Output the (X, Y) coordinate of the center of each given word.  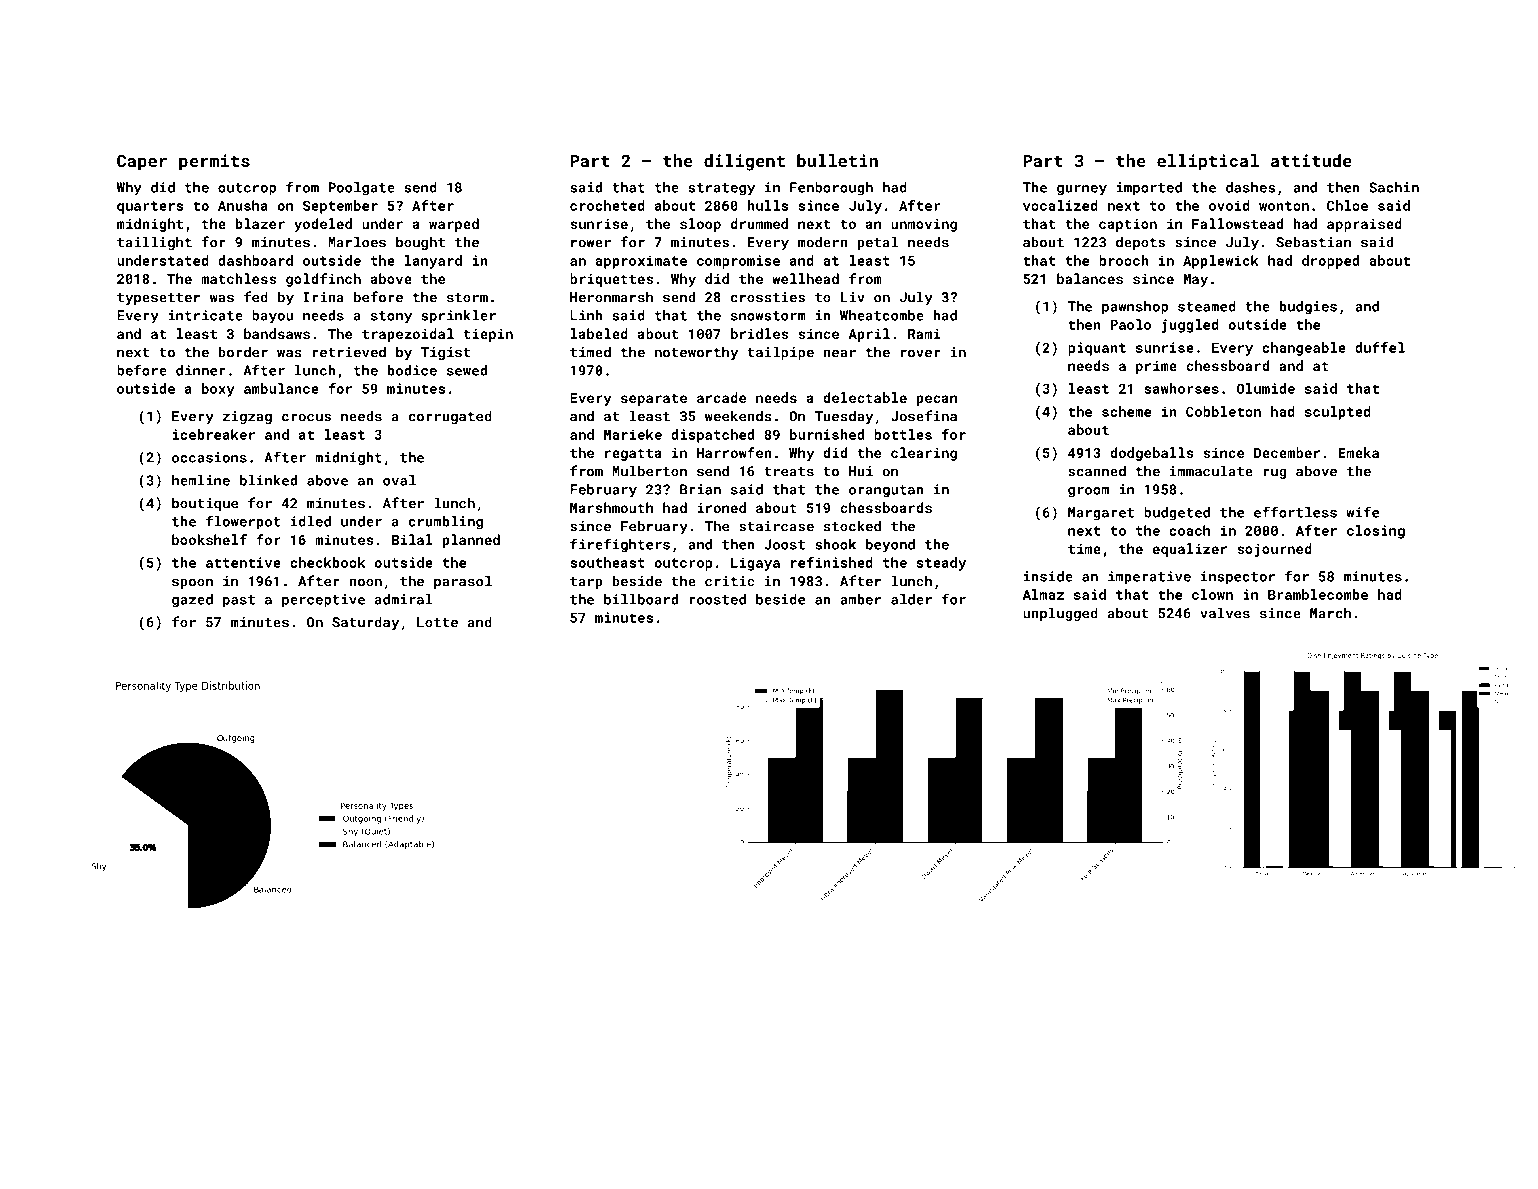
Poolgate (362, 188)
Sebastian (1313, 242)
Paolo (1131, 324)
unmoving (924, 225)
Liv (853, 297)
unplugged (1060, 614)
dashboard (255, 260)
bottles (903, 434)
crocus (306, 417)
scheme (1126, 411)
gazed (192, 601)
